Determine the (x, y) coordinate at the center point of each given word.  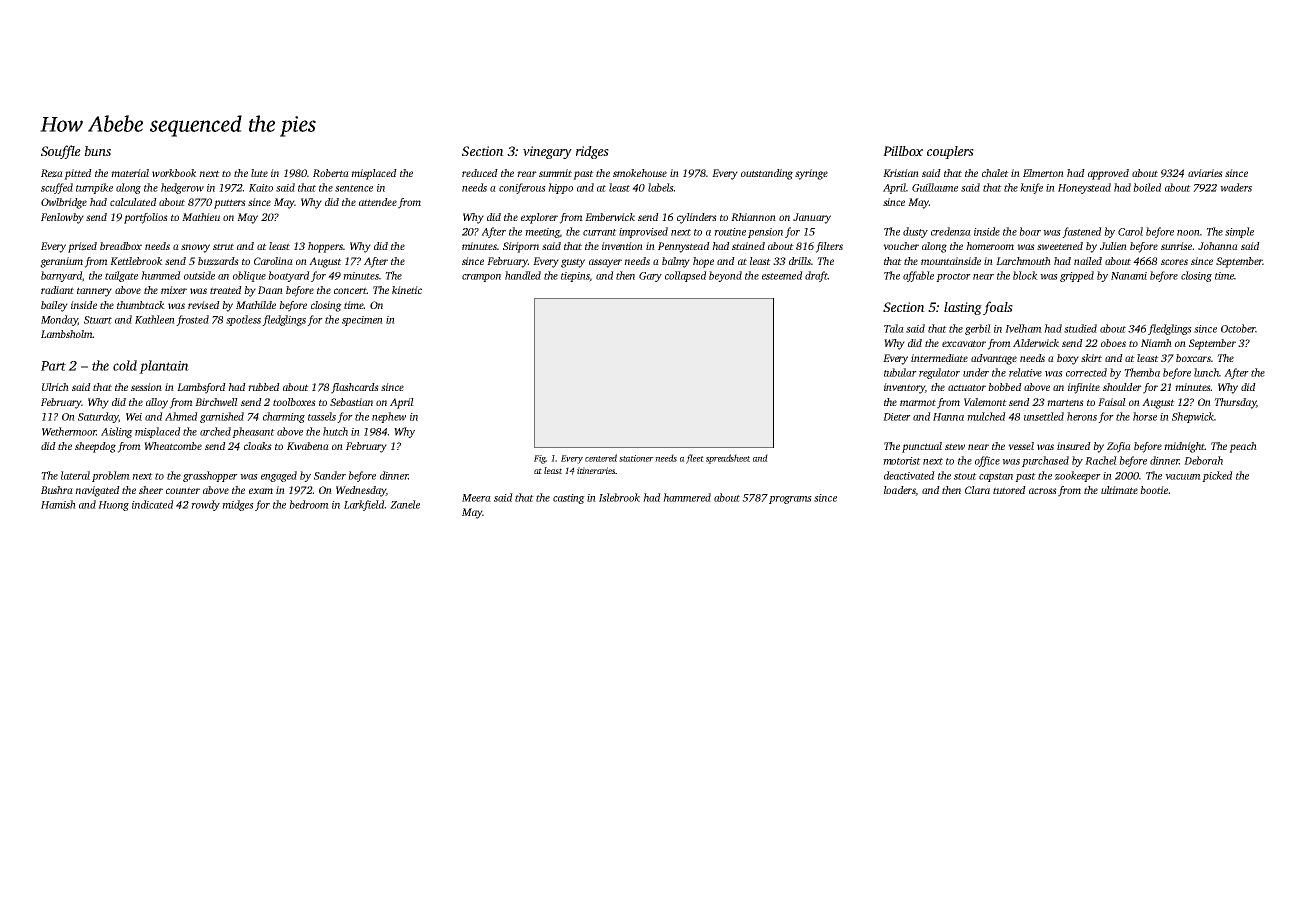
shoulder (1122, 387)
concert (350, 290)
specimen (362, 321)
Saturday (98, 417)
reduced (480, 173)
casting (569, 499)
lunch (1206, 372)
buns (97, 151)
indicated (153, 504)
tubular (900, 372)
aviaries (1205, 173)
